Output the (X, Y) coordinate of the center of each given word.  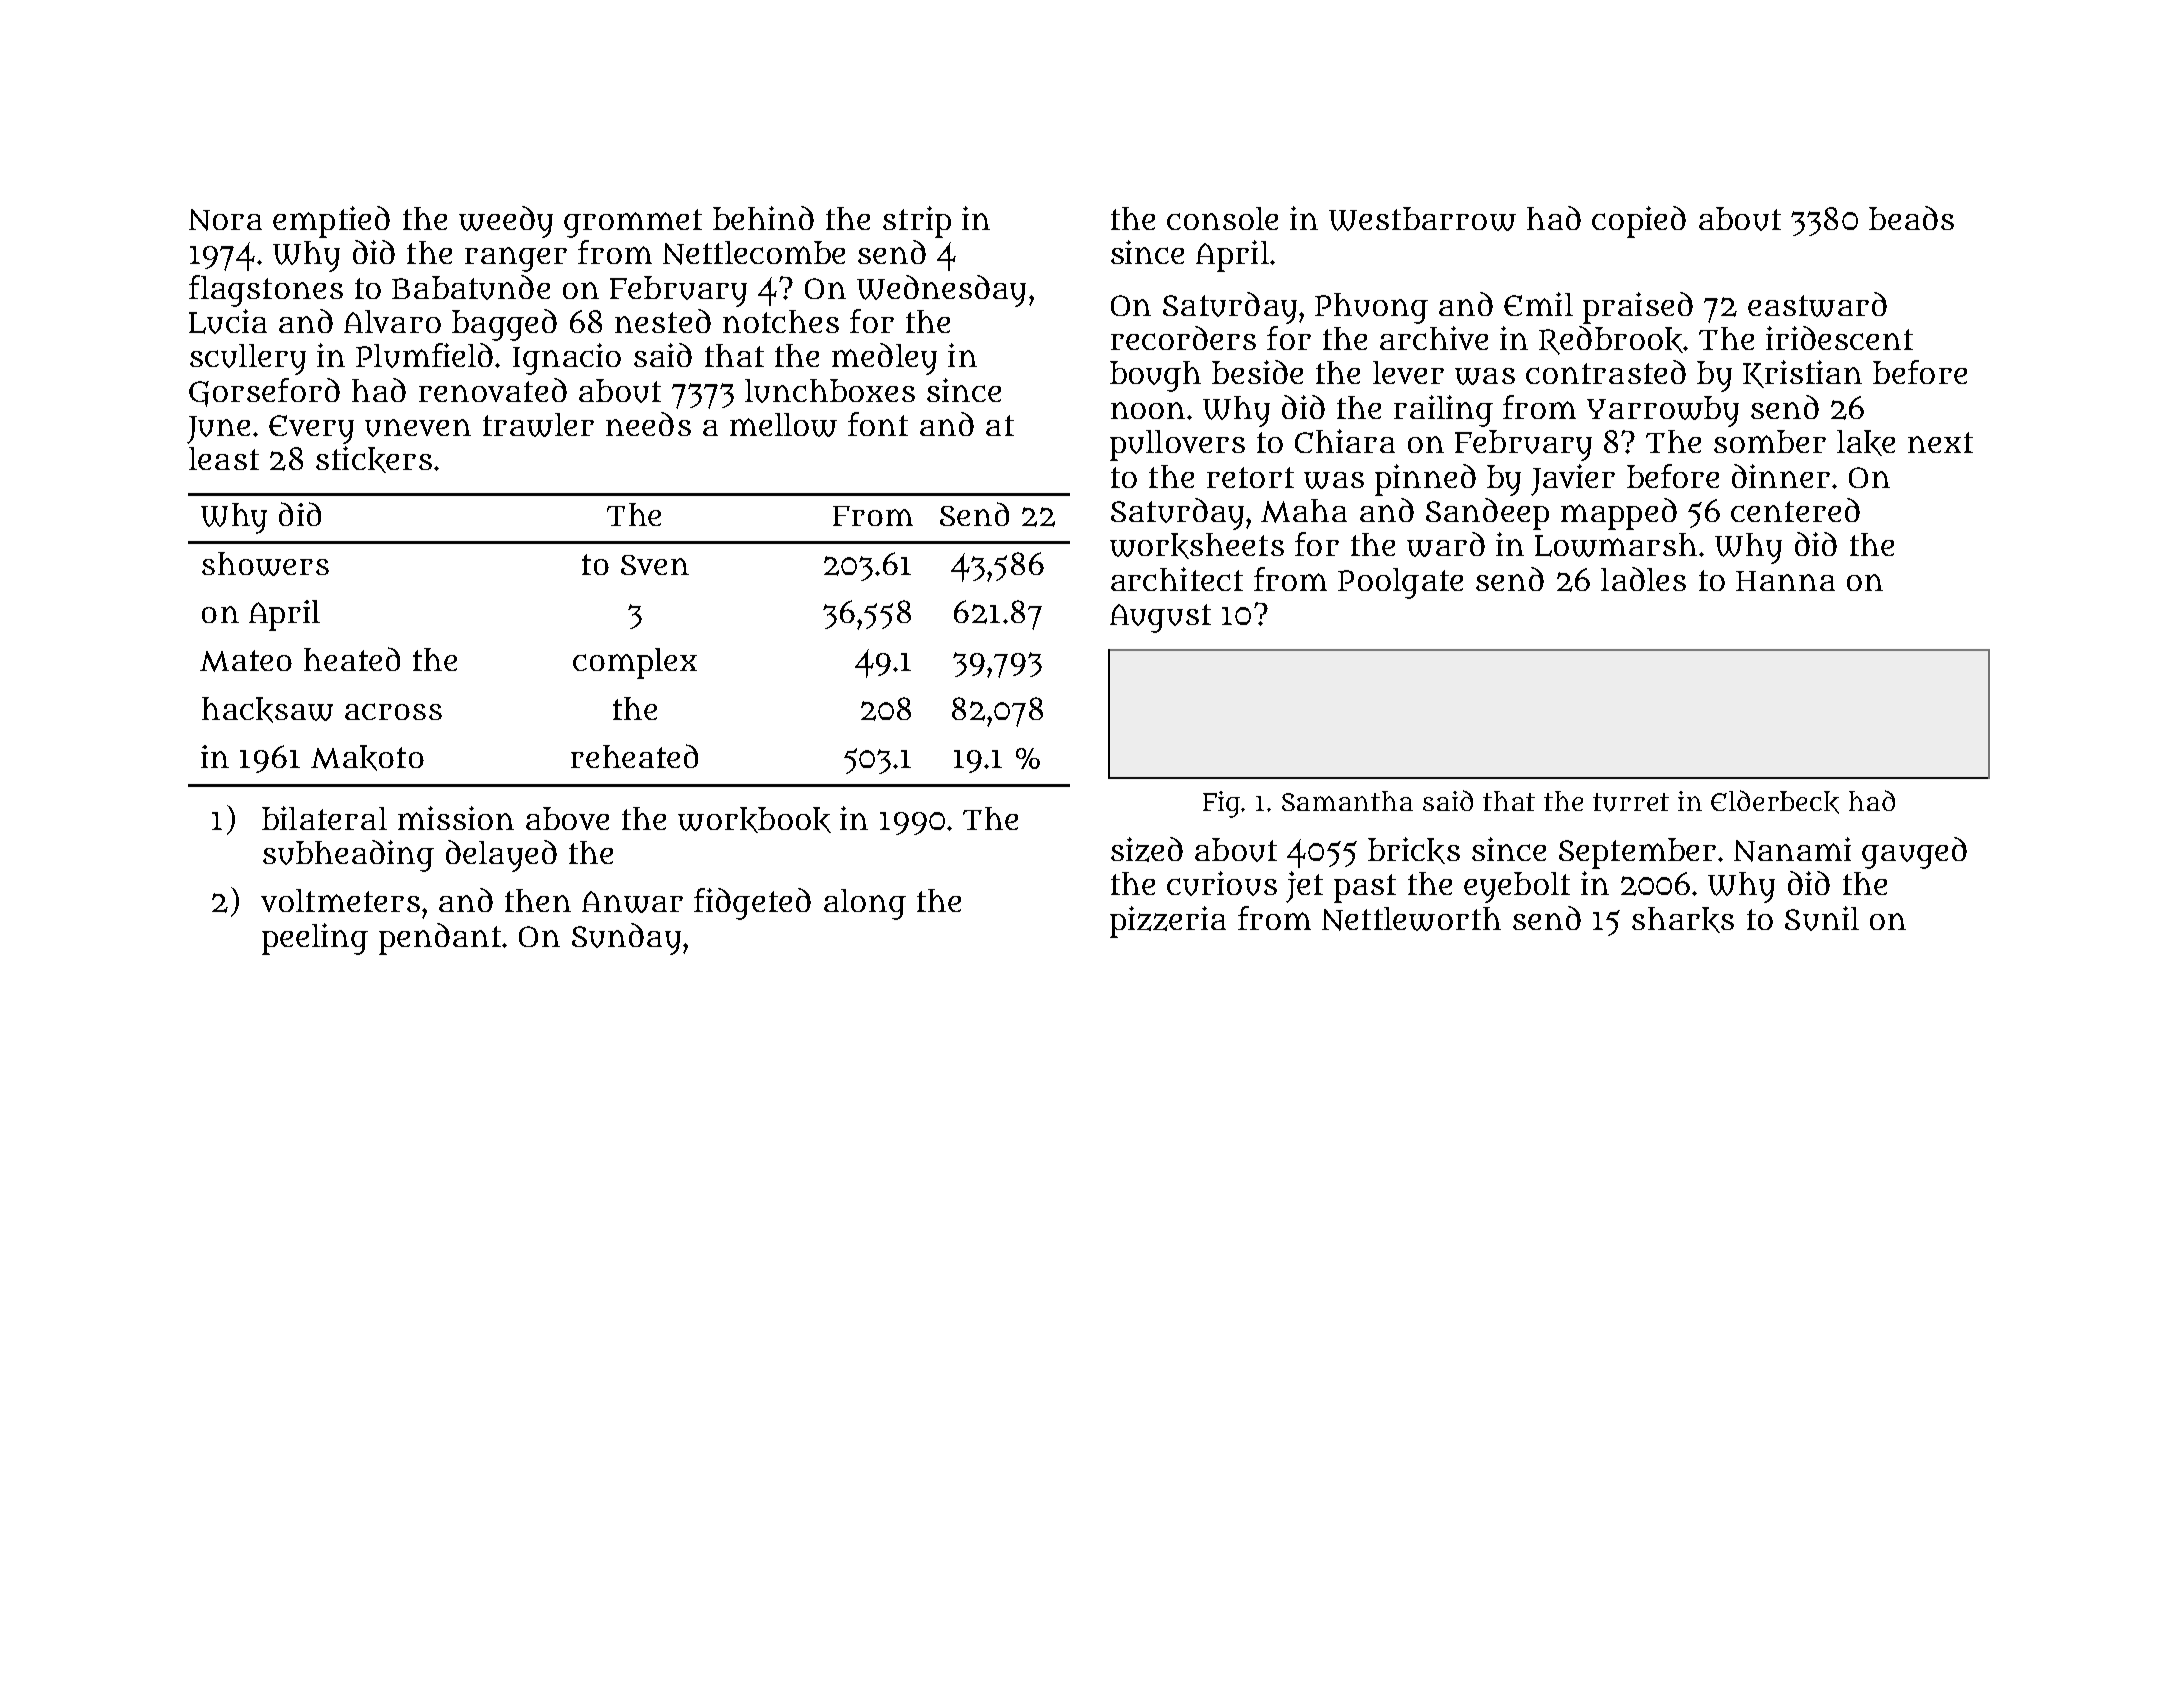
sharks (1683, 920)
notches (781, 321)
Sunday (626, 939)
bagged (504, 325)
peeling (315, 939)
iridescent (1839, 338)
